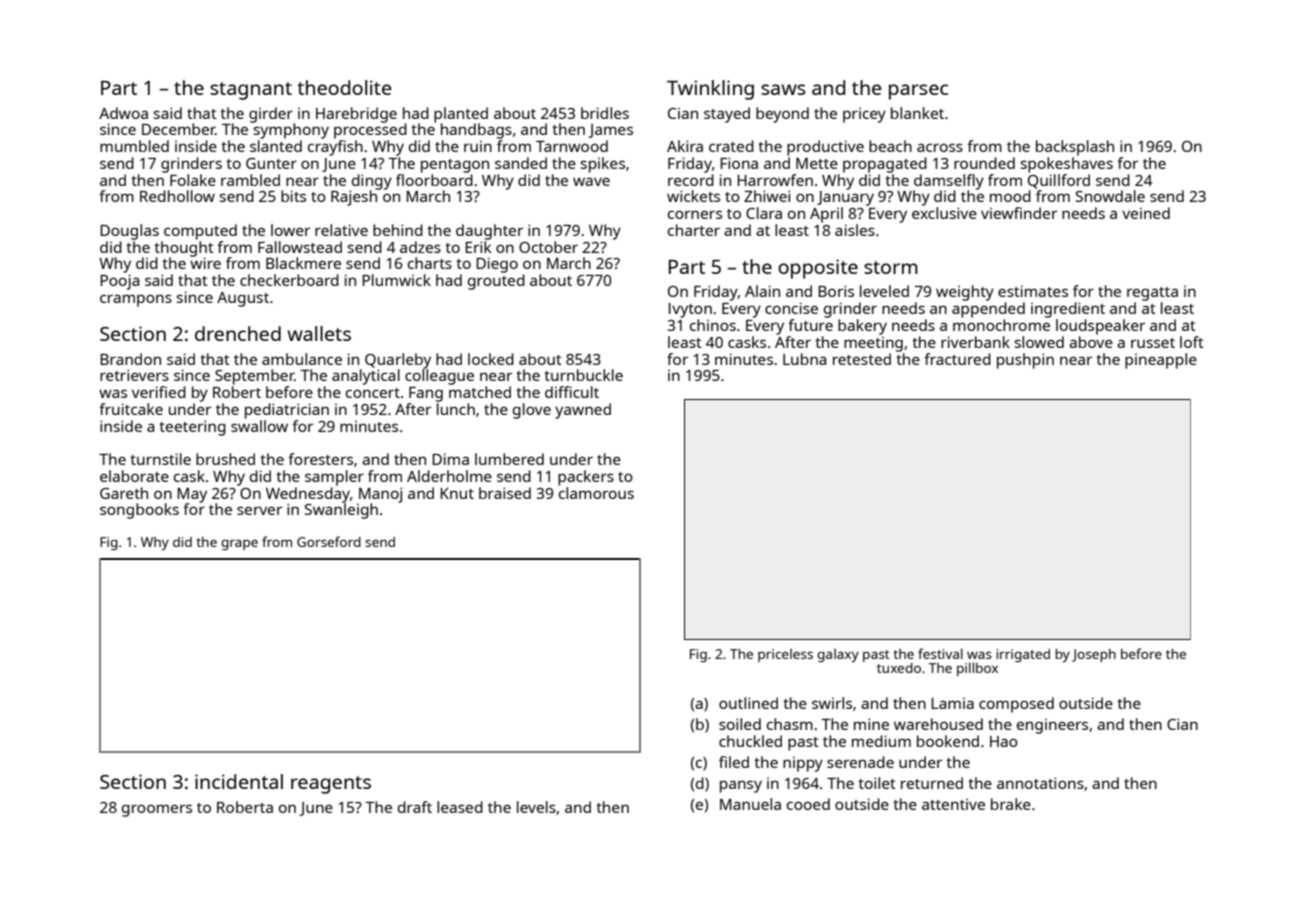 The height and width of the screenshot is (924, 1308). What do you see at coordinates (1075, 148) in the screenshot?
I see `backsplash` at bounding box center [1075, 148].
